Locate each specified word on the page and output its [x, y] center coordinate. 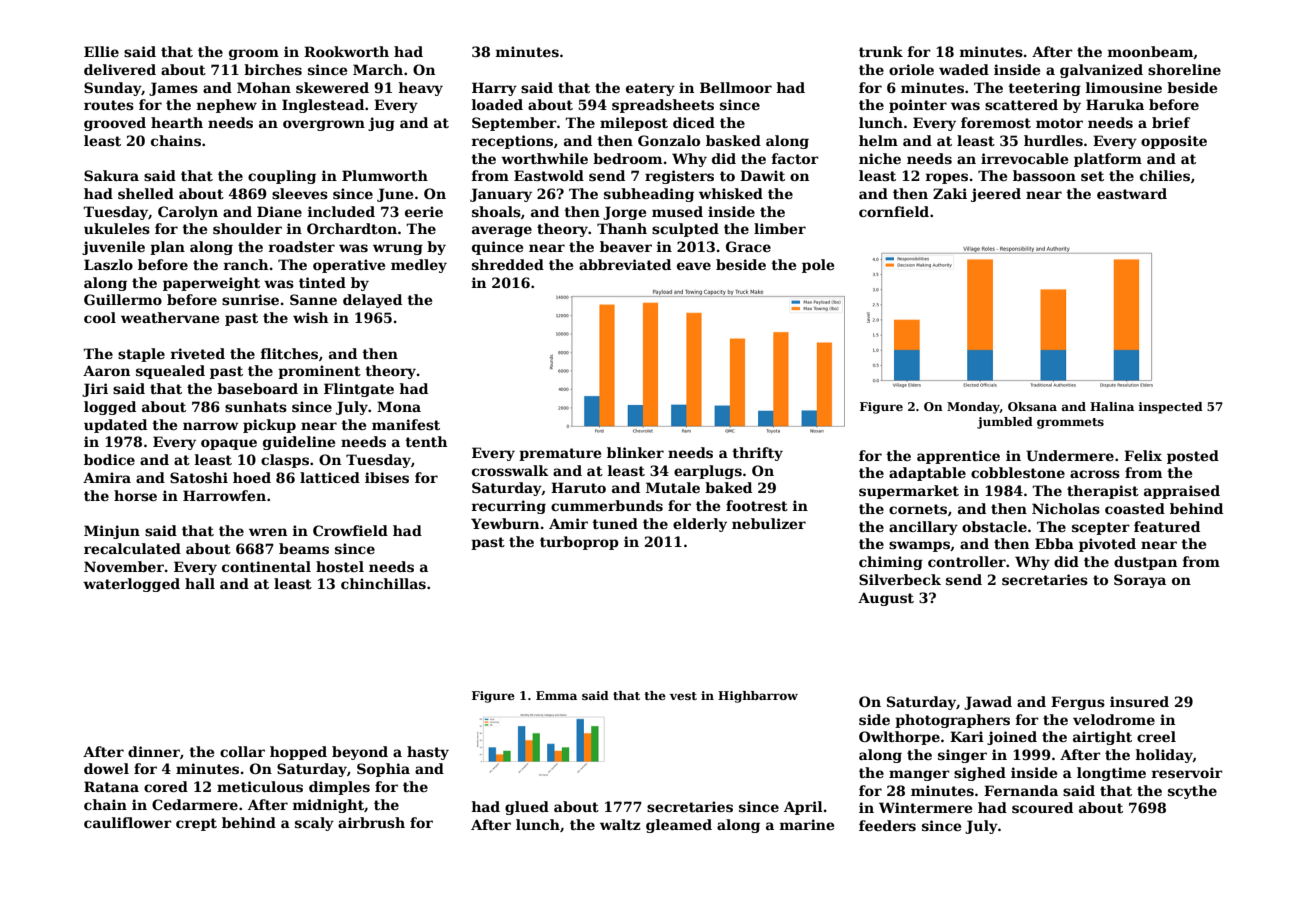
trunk [881, 51]
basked [733, 140]
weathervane [170, 317]
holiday [1164, 756]
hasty [428, 753]
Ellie [101, 51]
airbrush [371, 822]
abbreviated [625, 264]
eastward [1132, 193]
